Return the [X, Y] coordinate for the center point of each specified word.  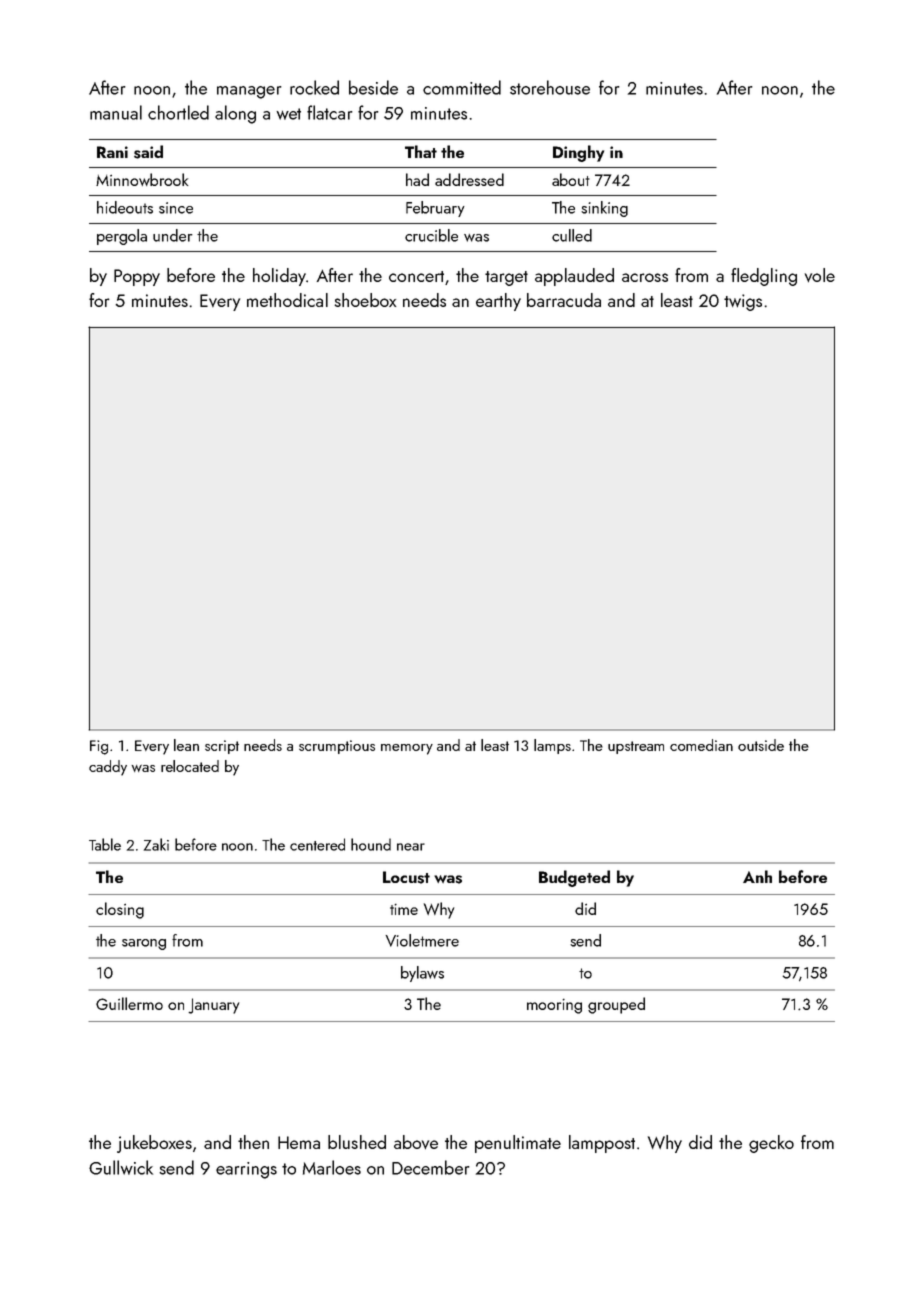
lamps [552, 746]
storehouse [550, 87]
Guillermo [129, 1003]
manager [249, 92]
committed [462, 87]
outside [761, 745]
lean [186, 745]
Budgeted [574, 878]
